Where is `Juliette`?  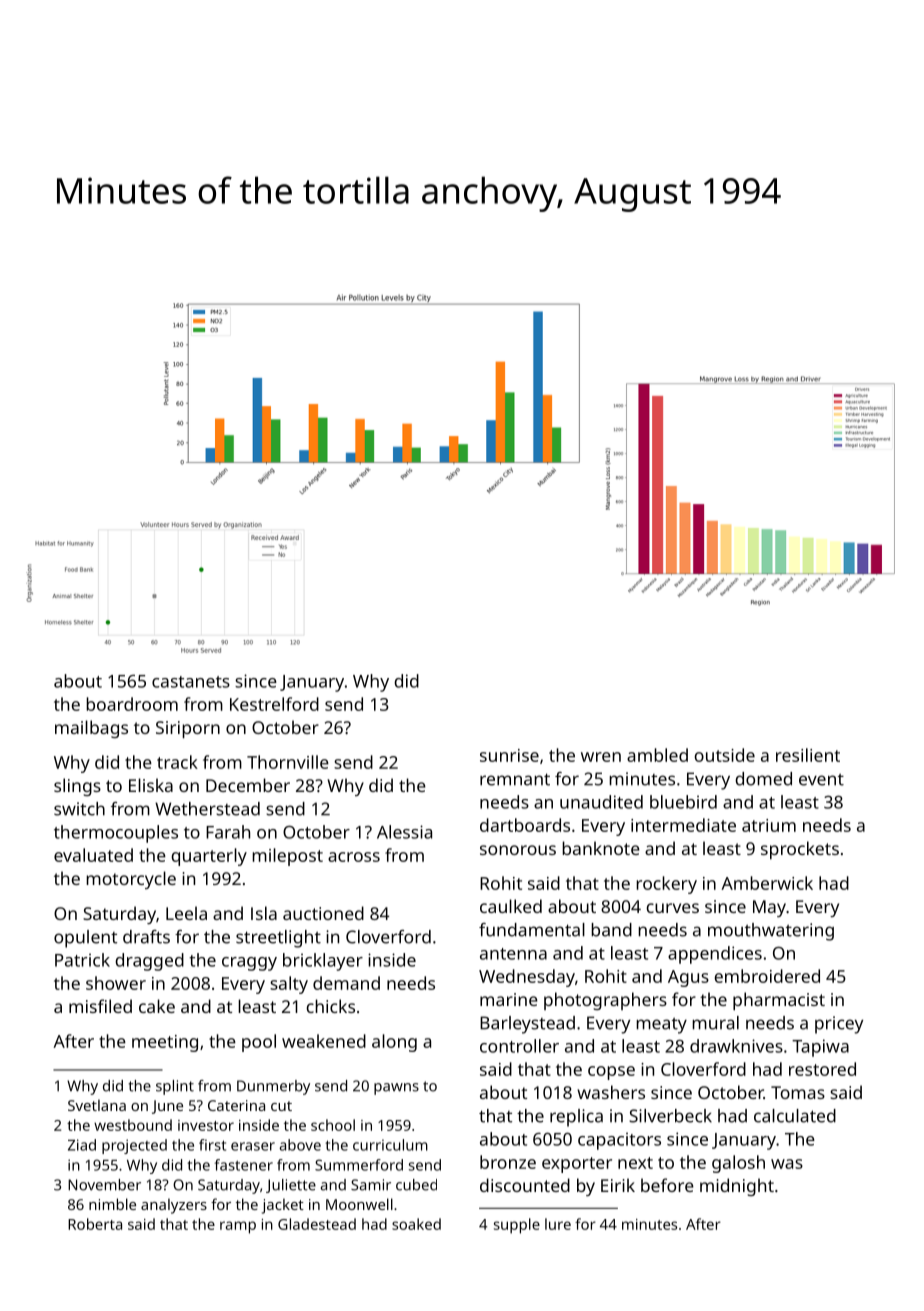
Juliette is located at coordinates (291, 1186).
